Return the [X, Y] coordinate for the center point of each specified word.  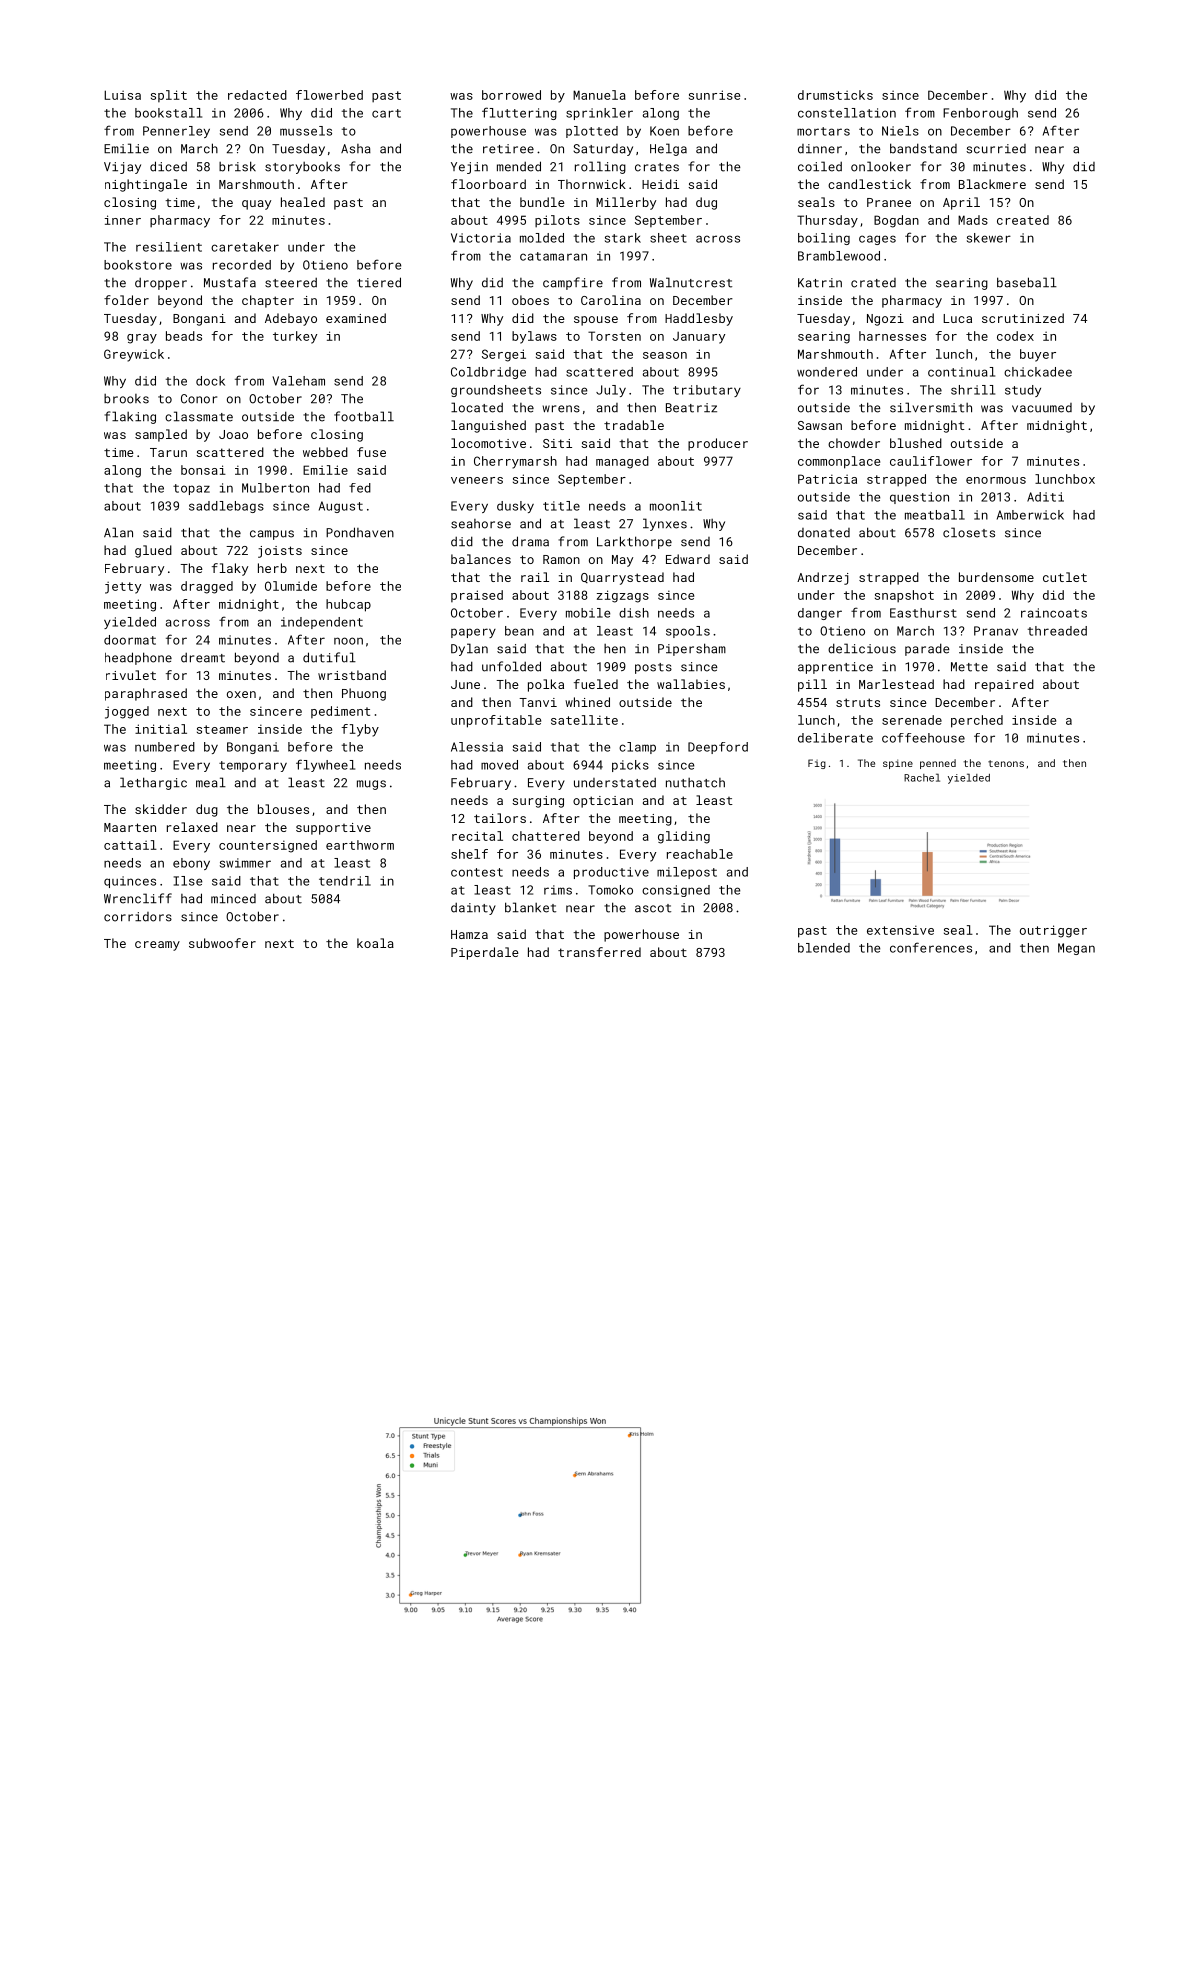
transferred [599, 952]
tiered [379, 282]
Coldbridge [488, 373]
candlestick [869, 184]
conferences [931, 947]
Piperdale [485, 953]
